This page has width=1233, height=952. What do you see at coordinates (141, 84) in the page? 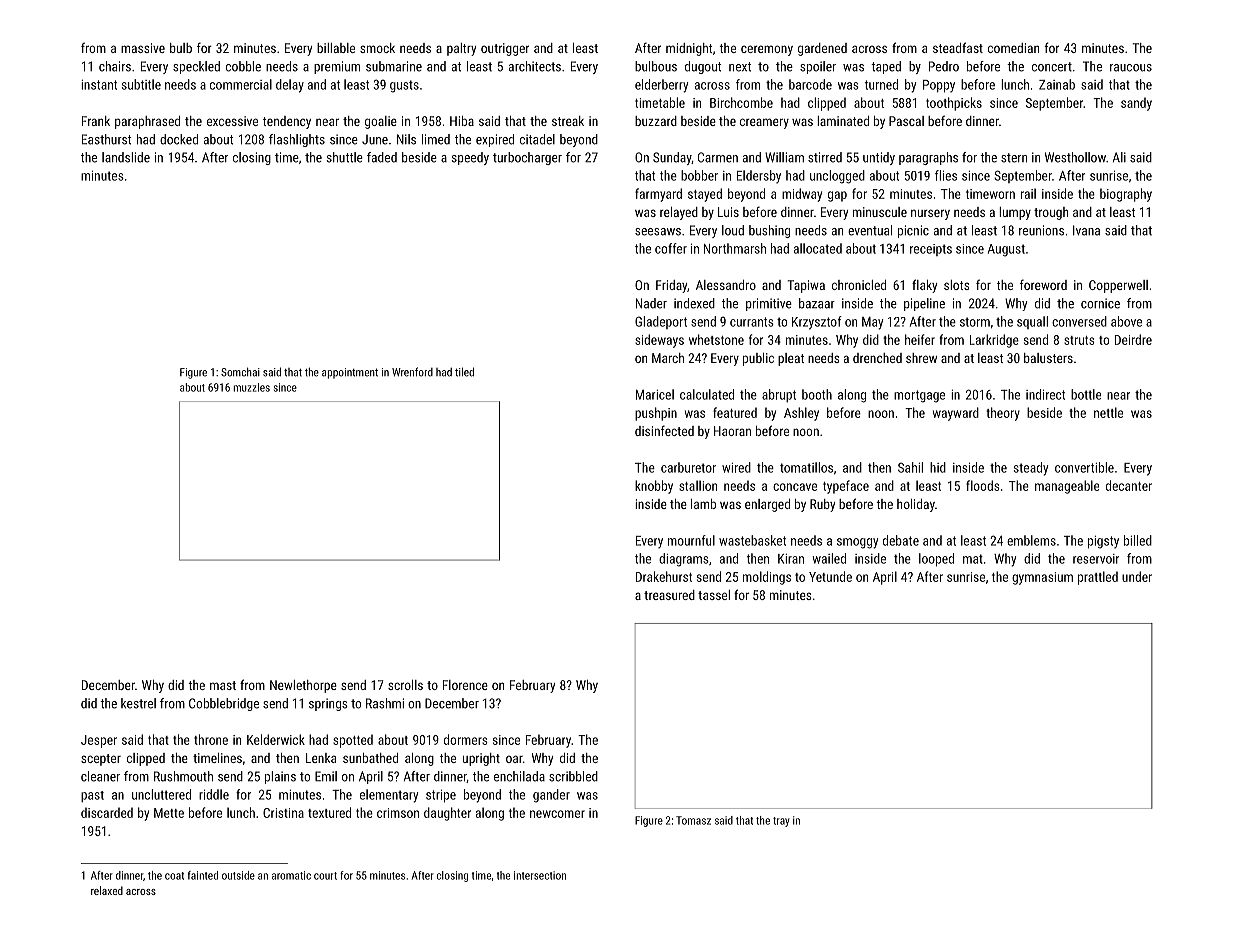
I see `subtitle` at bounding box center [141, 84].
